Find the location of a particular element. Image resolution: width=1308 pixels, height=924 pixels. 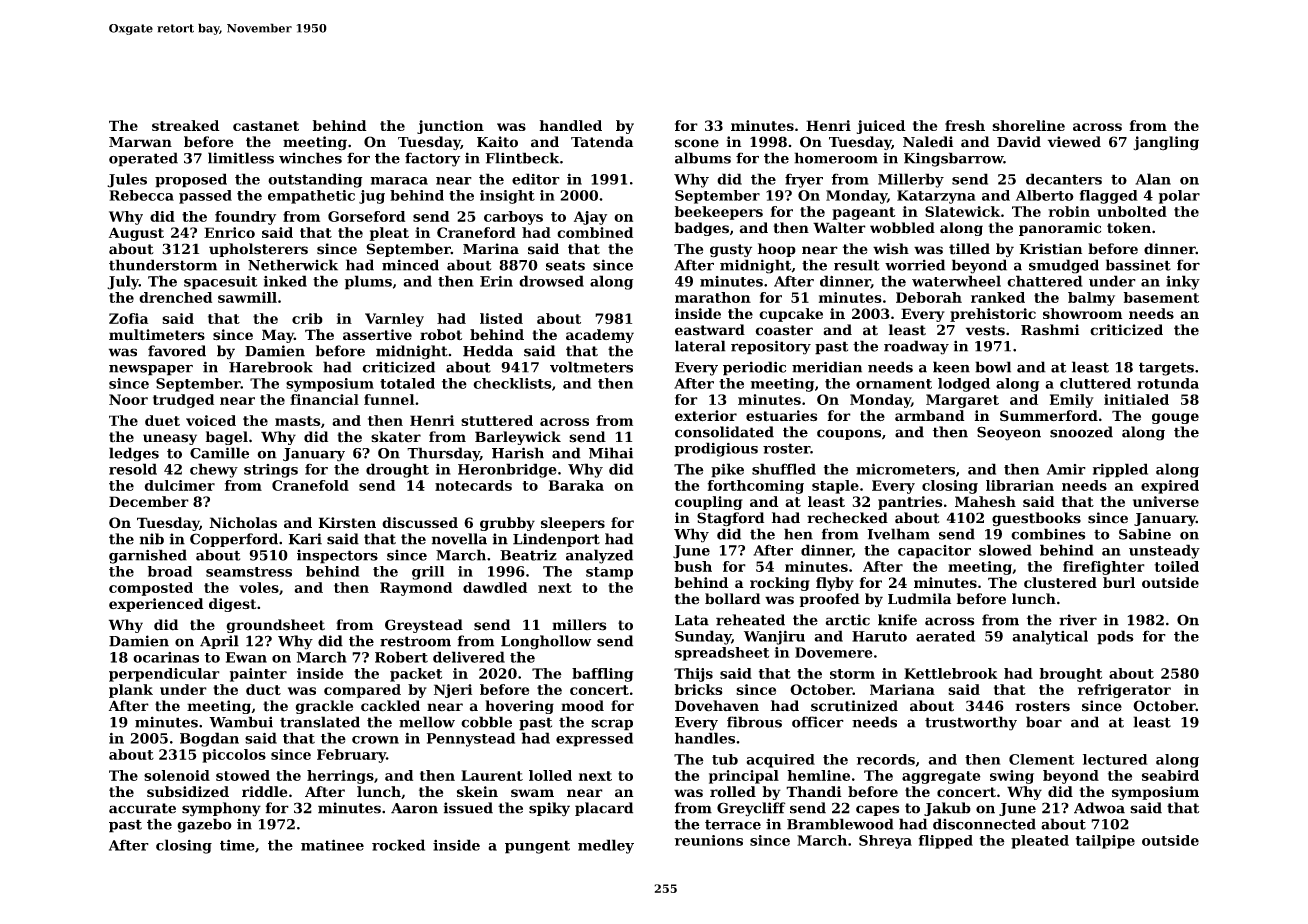

insight is located at coordinates (507, 197).
